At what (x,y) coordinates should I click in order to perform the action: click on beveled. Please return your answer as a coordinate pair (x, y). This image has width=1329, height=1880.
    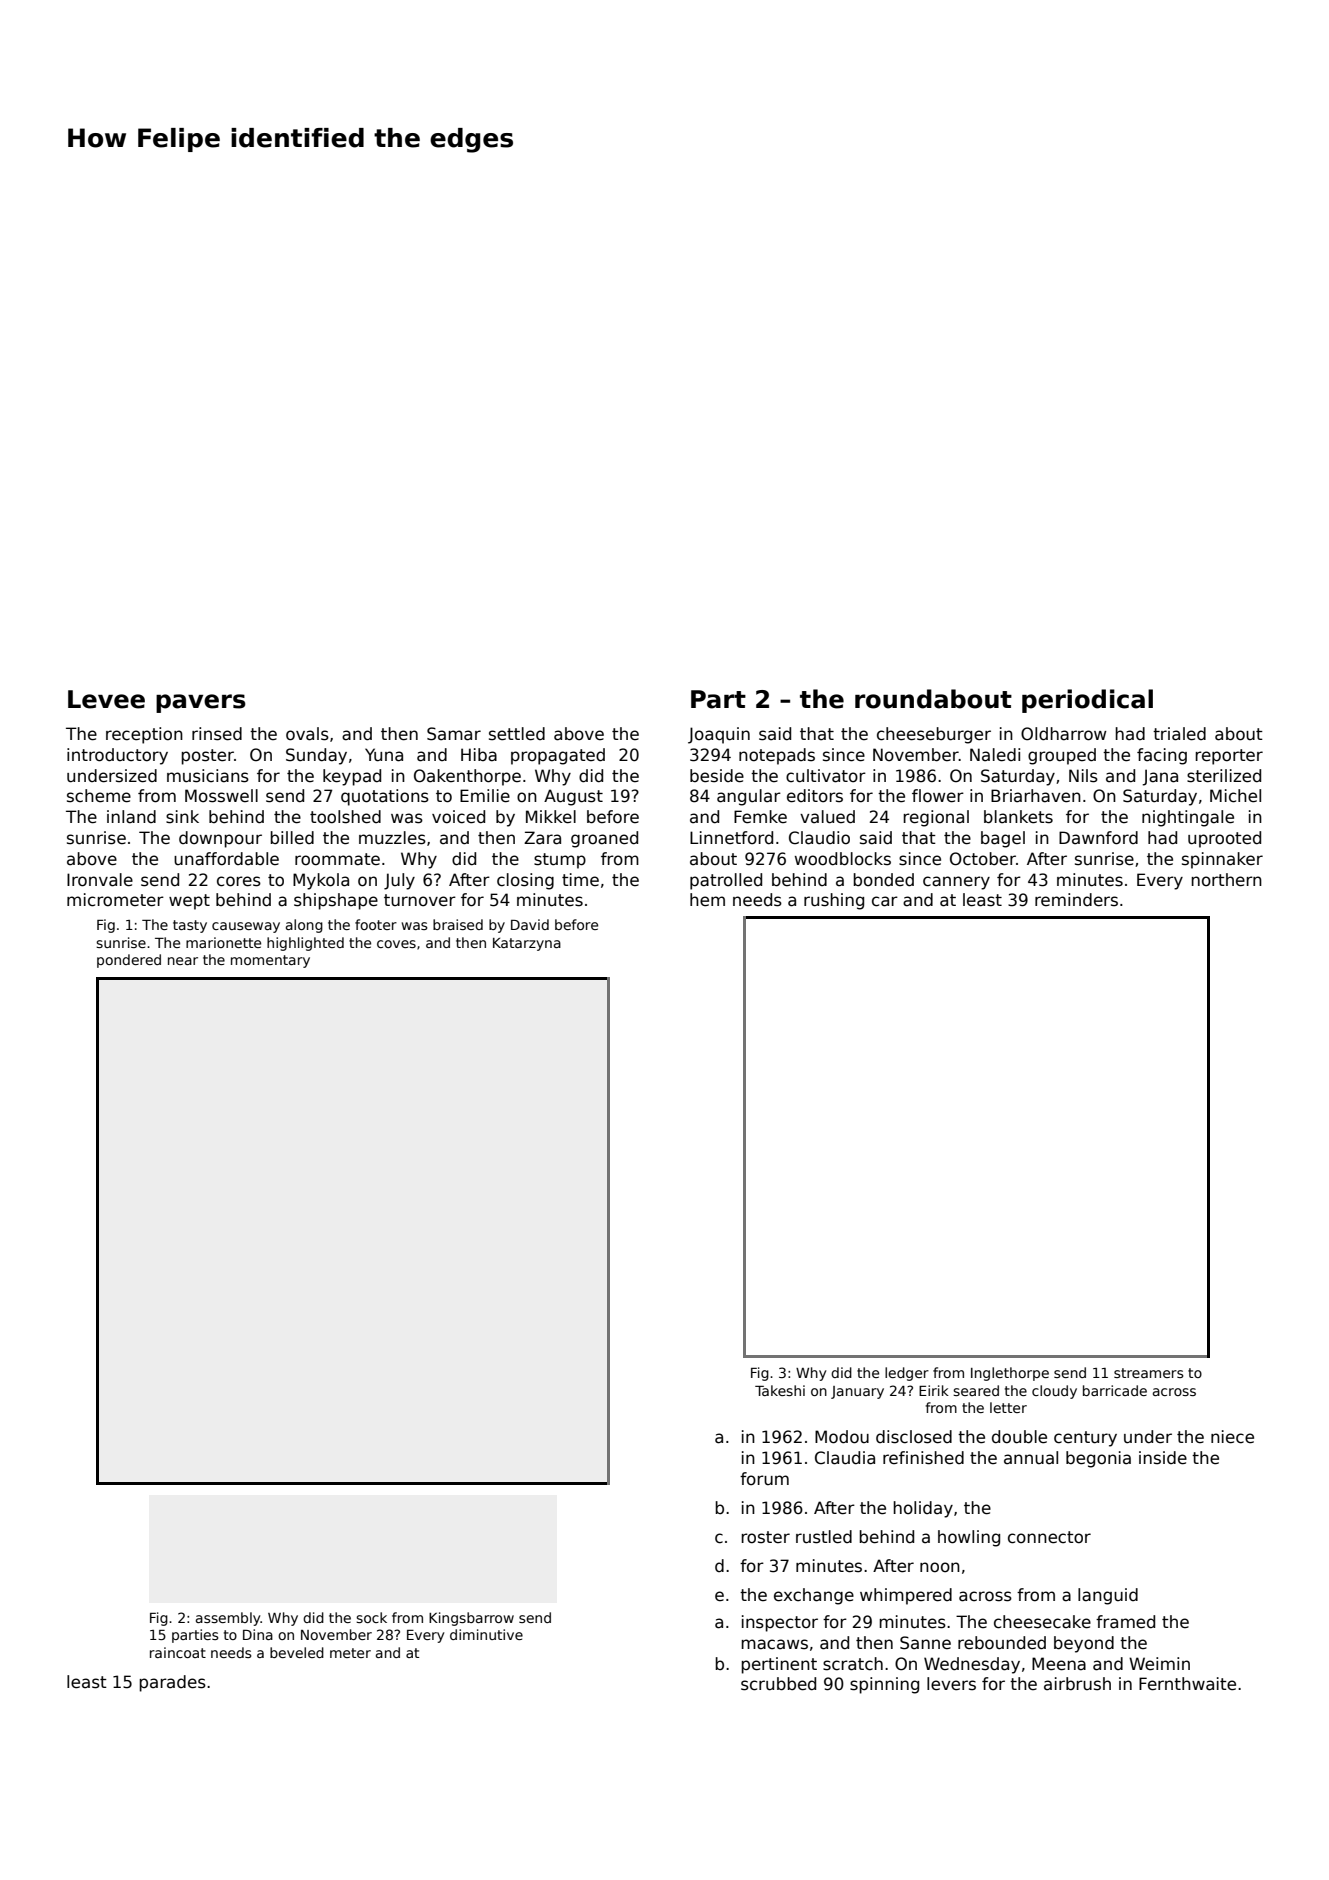
    Looking at the image, I should click on (297, 1652).
